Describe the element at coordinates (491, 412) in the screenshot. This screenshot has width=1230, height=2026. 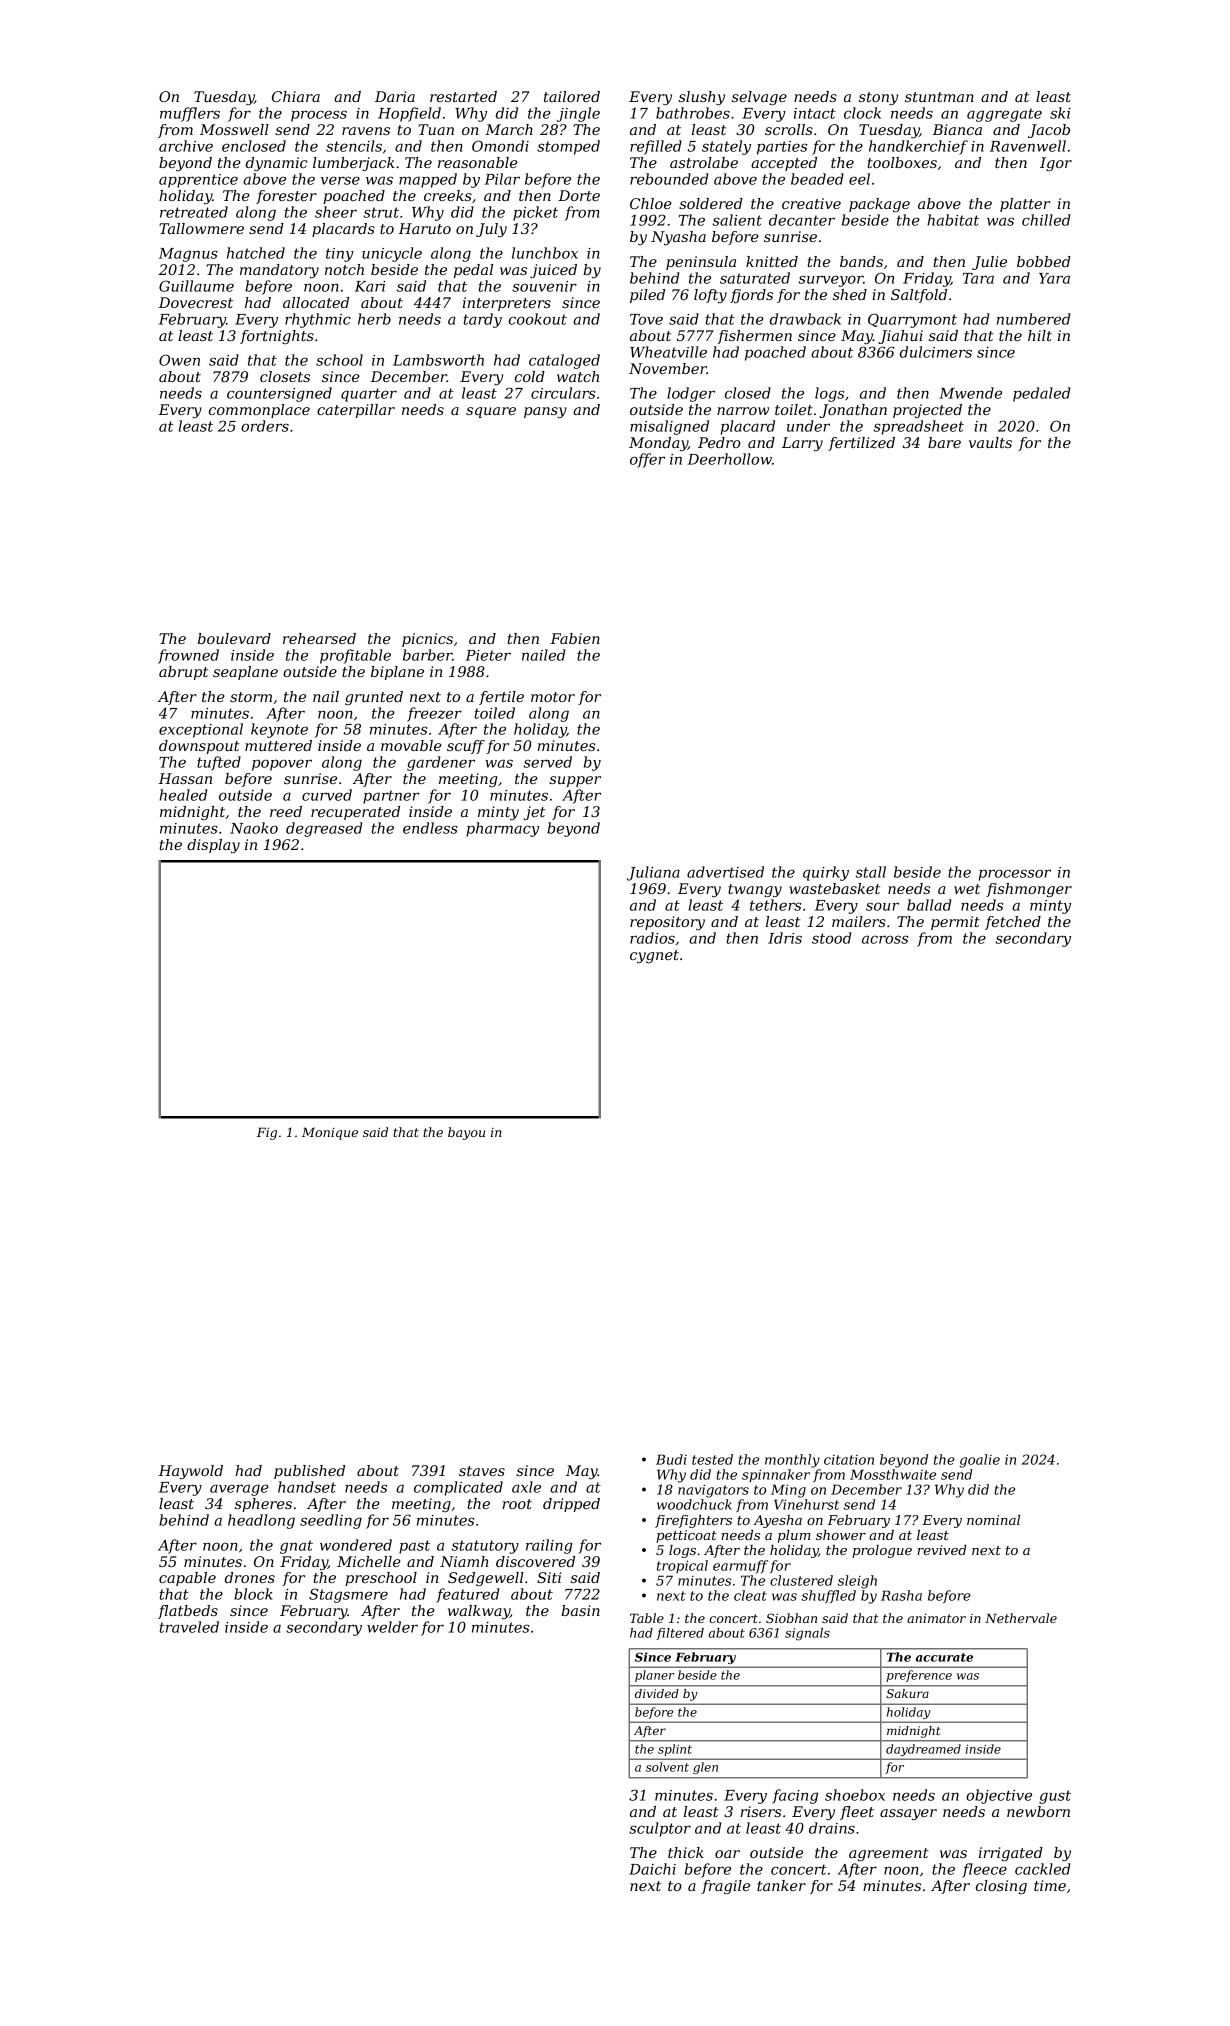
I see `square` at that location.
